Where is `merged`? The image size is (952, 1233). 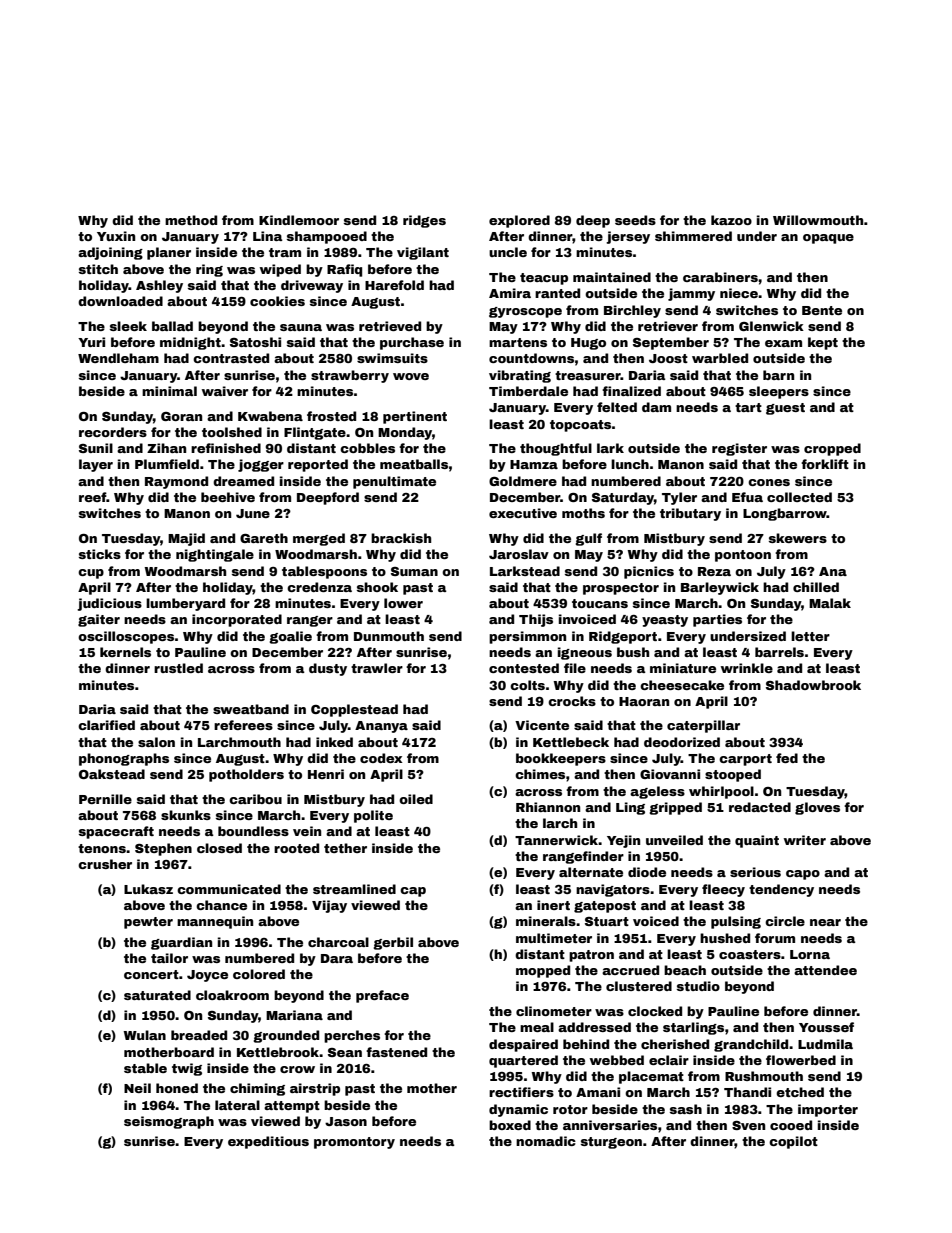
merged is located at coordinates (319, 539).
